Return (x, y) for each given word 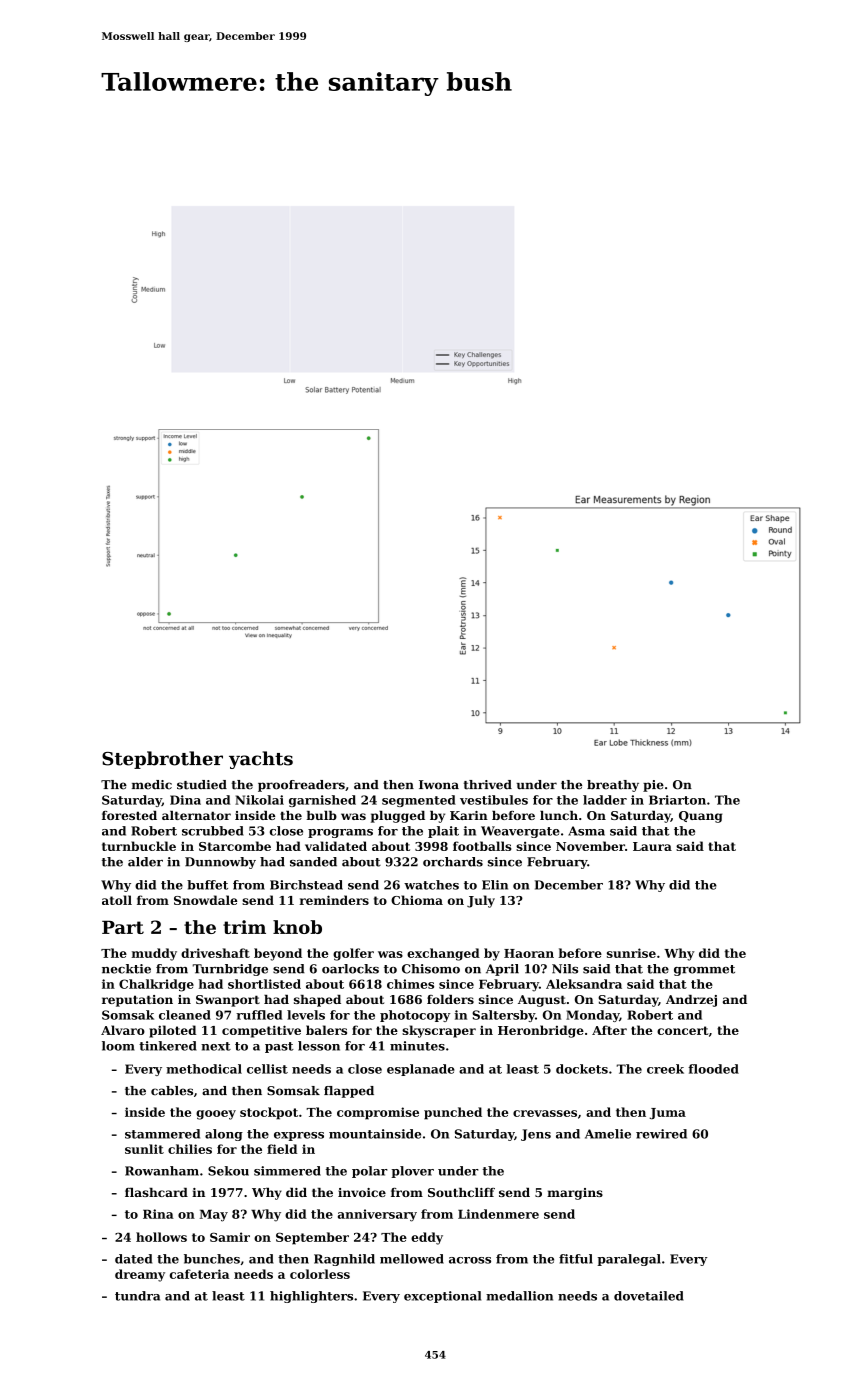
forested (129, 815)
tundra (137, 1296)
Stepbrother (162, 760)
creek (665, 1069)
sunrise (631, 953)
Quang (700, 817)
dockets (582, 1069)
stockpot (269, 1113)
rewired (661, 1134)
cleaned (185, 1015)
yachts (261, 760)
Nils (565, 969)
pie (653, 786)
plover (413, 1172)
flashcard (156, 1192)
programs (340, 833)
